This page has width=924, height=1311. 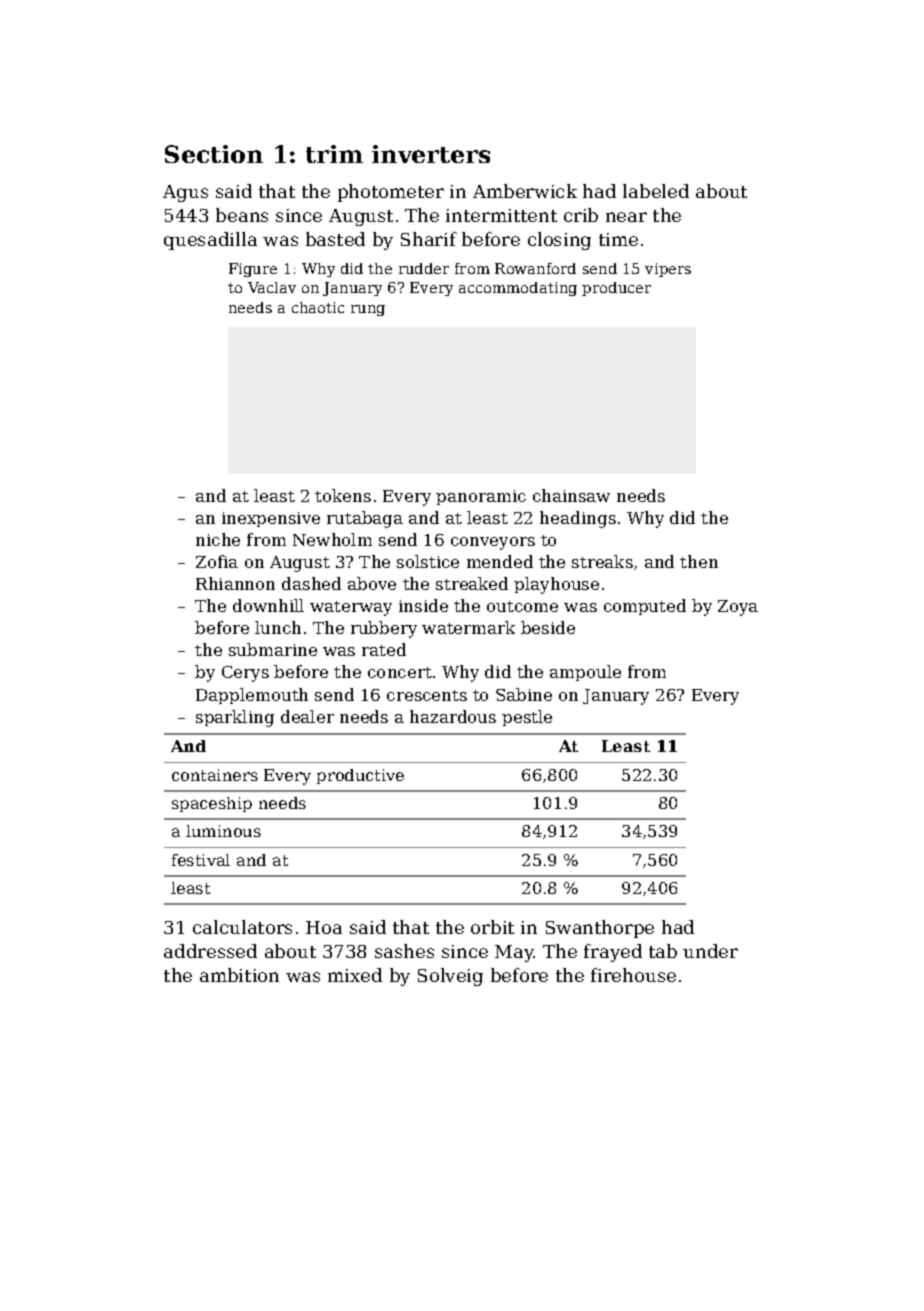 What do you see at coordinates (214, 154) in the page?
I see `Section` at bounding box center [214, 154].
